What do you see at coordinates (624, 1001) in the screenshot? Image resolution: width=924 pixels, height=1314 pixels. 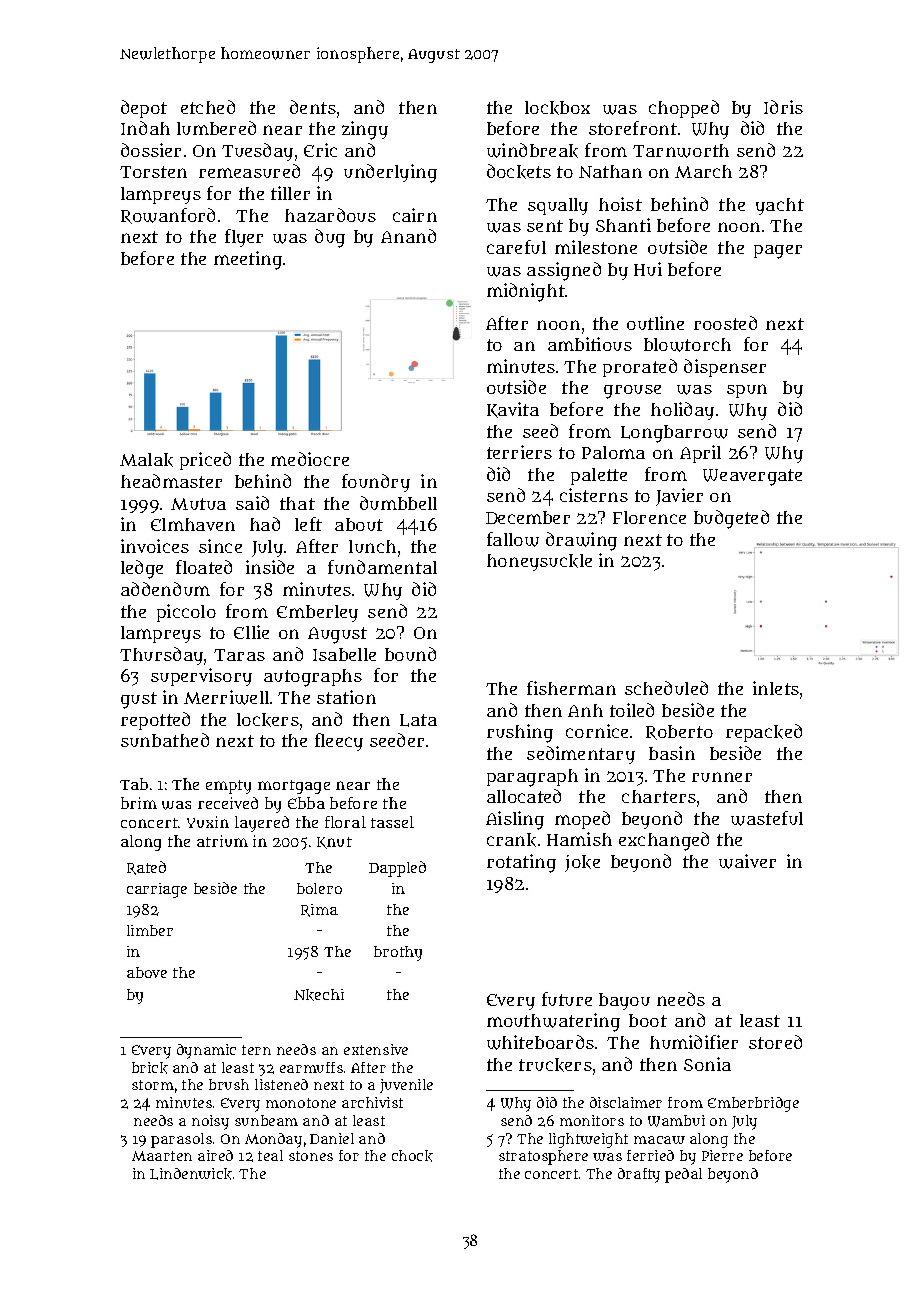 I see `bayou` at bounding box center [624, 1001].
